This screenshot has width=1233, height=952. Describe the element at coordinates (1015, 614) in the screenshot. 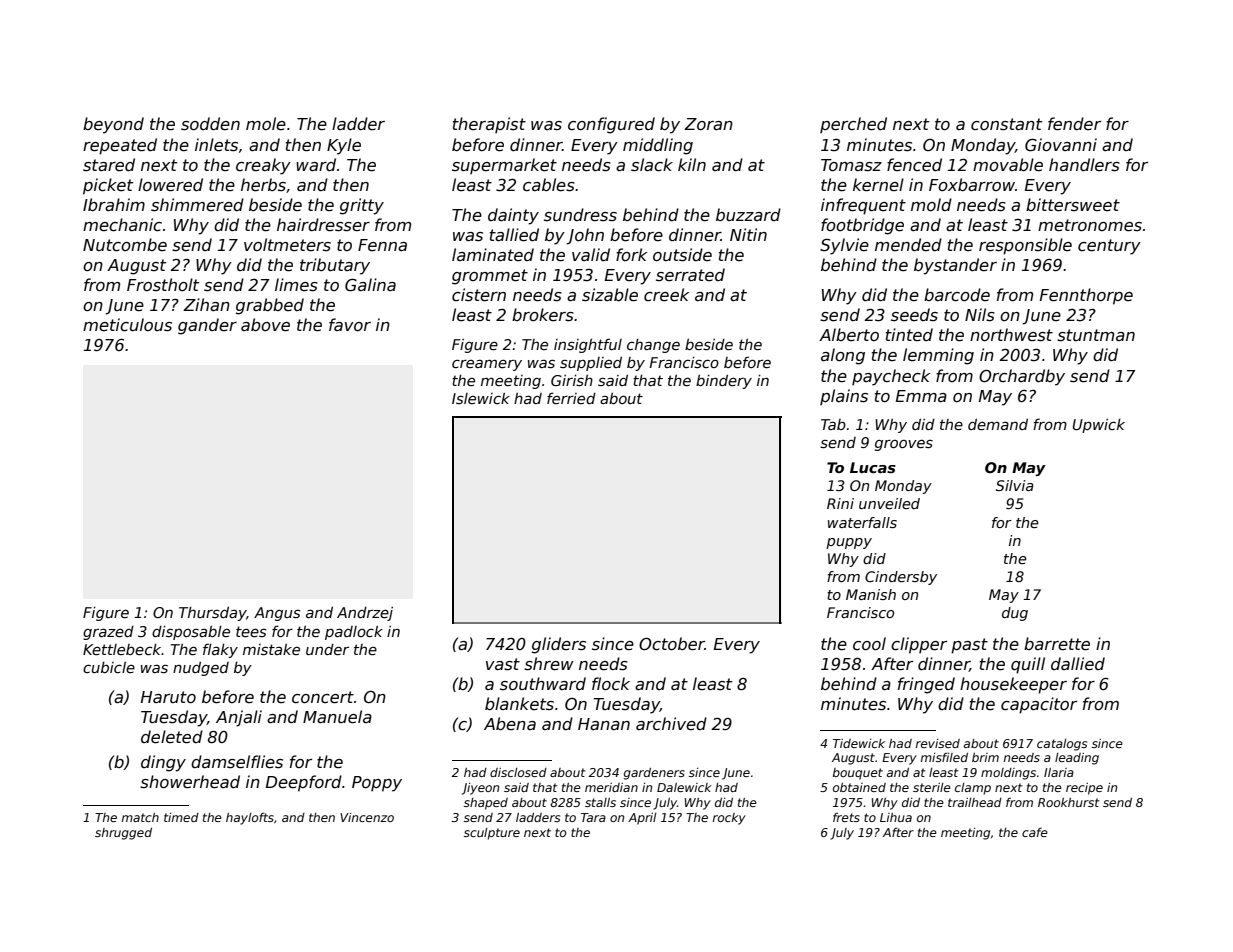

I see `dug` at that location.
